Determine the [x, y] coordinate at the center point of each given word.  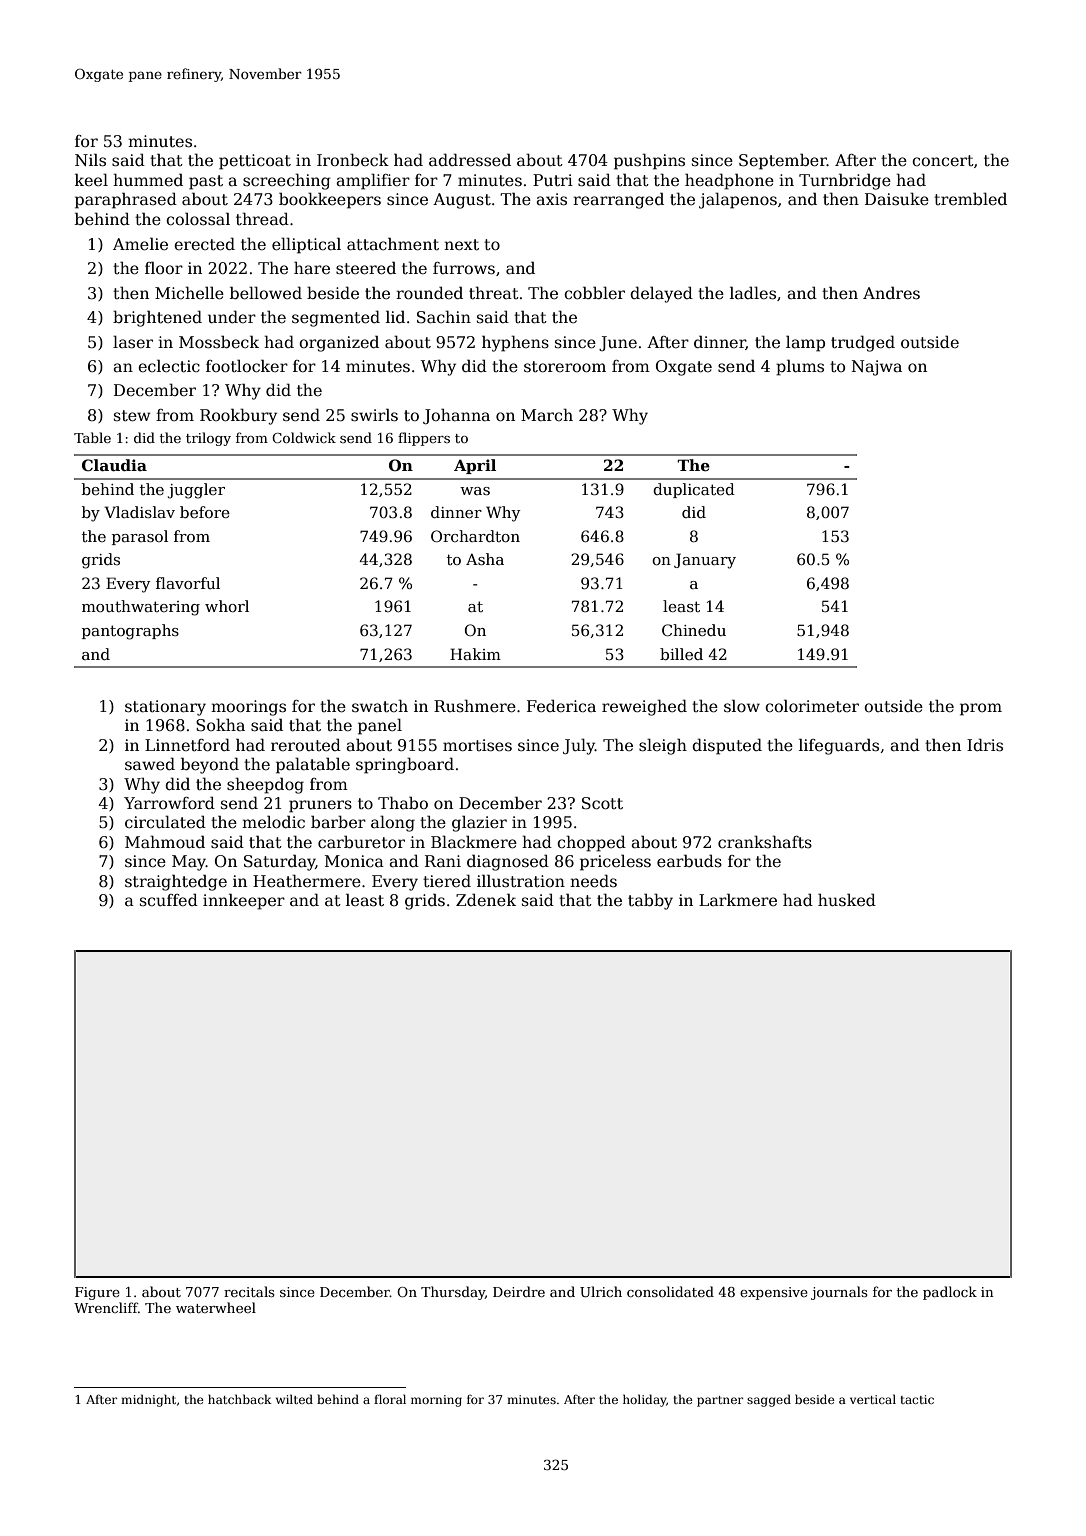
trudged [863, 344]
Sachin [444, 317]
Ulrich [601, 1291]
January [705, 561]
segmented [336, 319]
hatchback [240, 1399]
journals [839, 1293]
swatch [380, 706]
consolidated [670, 1291]
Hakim [475, 654]
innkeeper [244, 902]
